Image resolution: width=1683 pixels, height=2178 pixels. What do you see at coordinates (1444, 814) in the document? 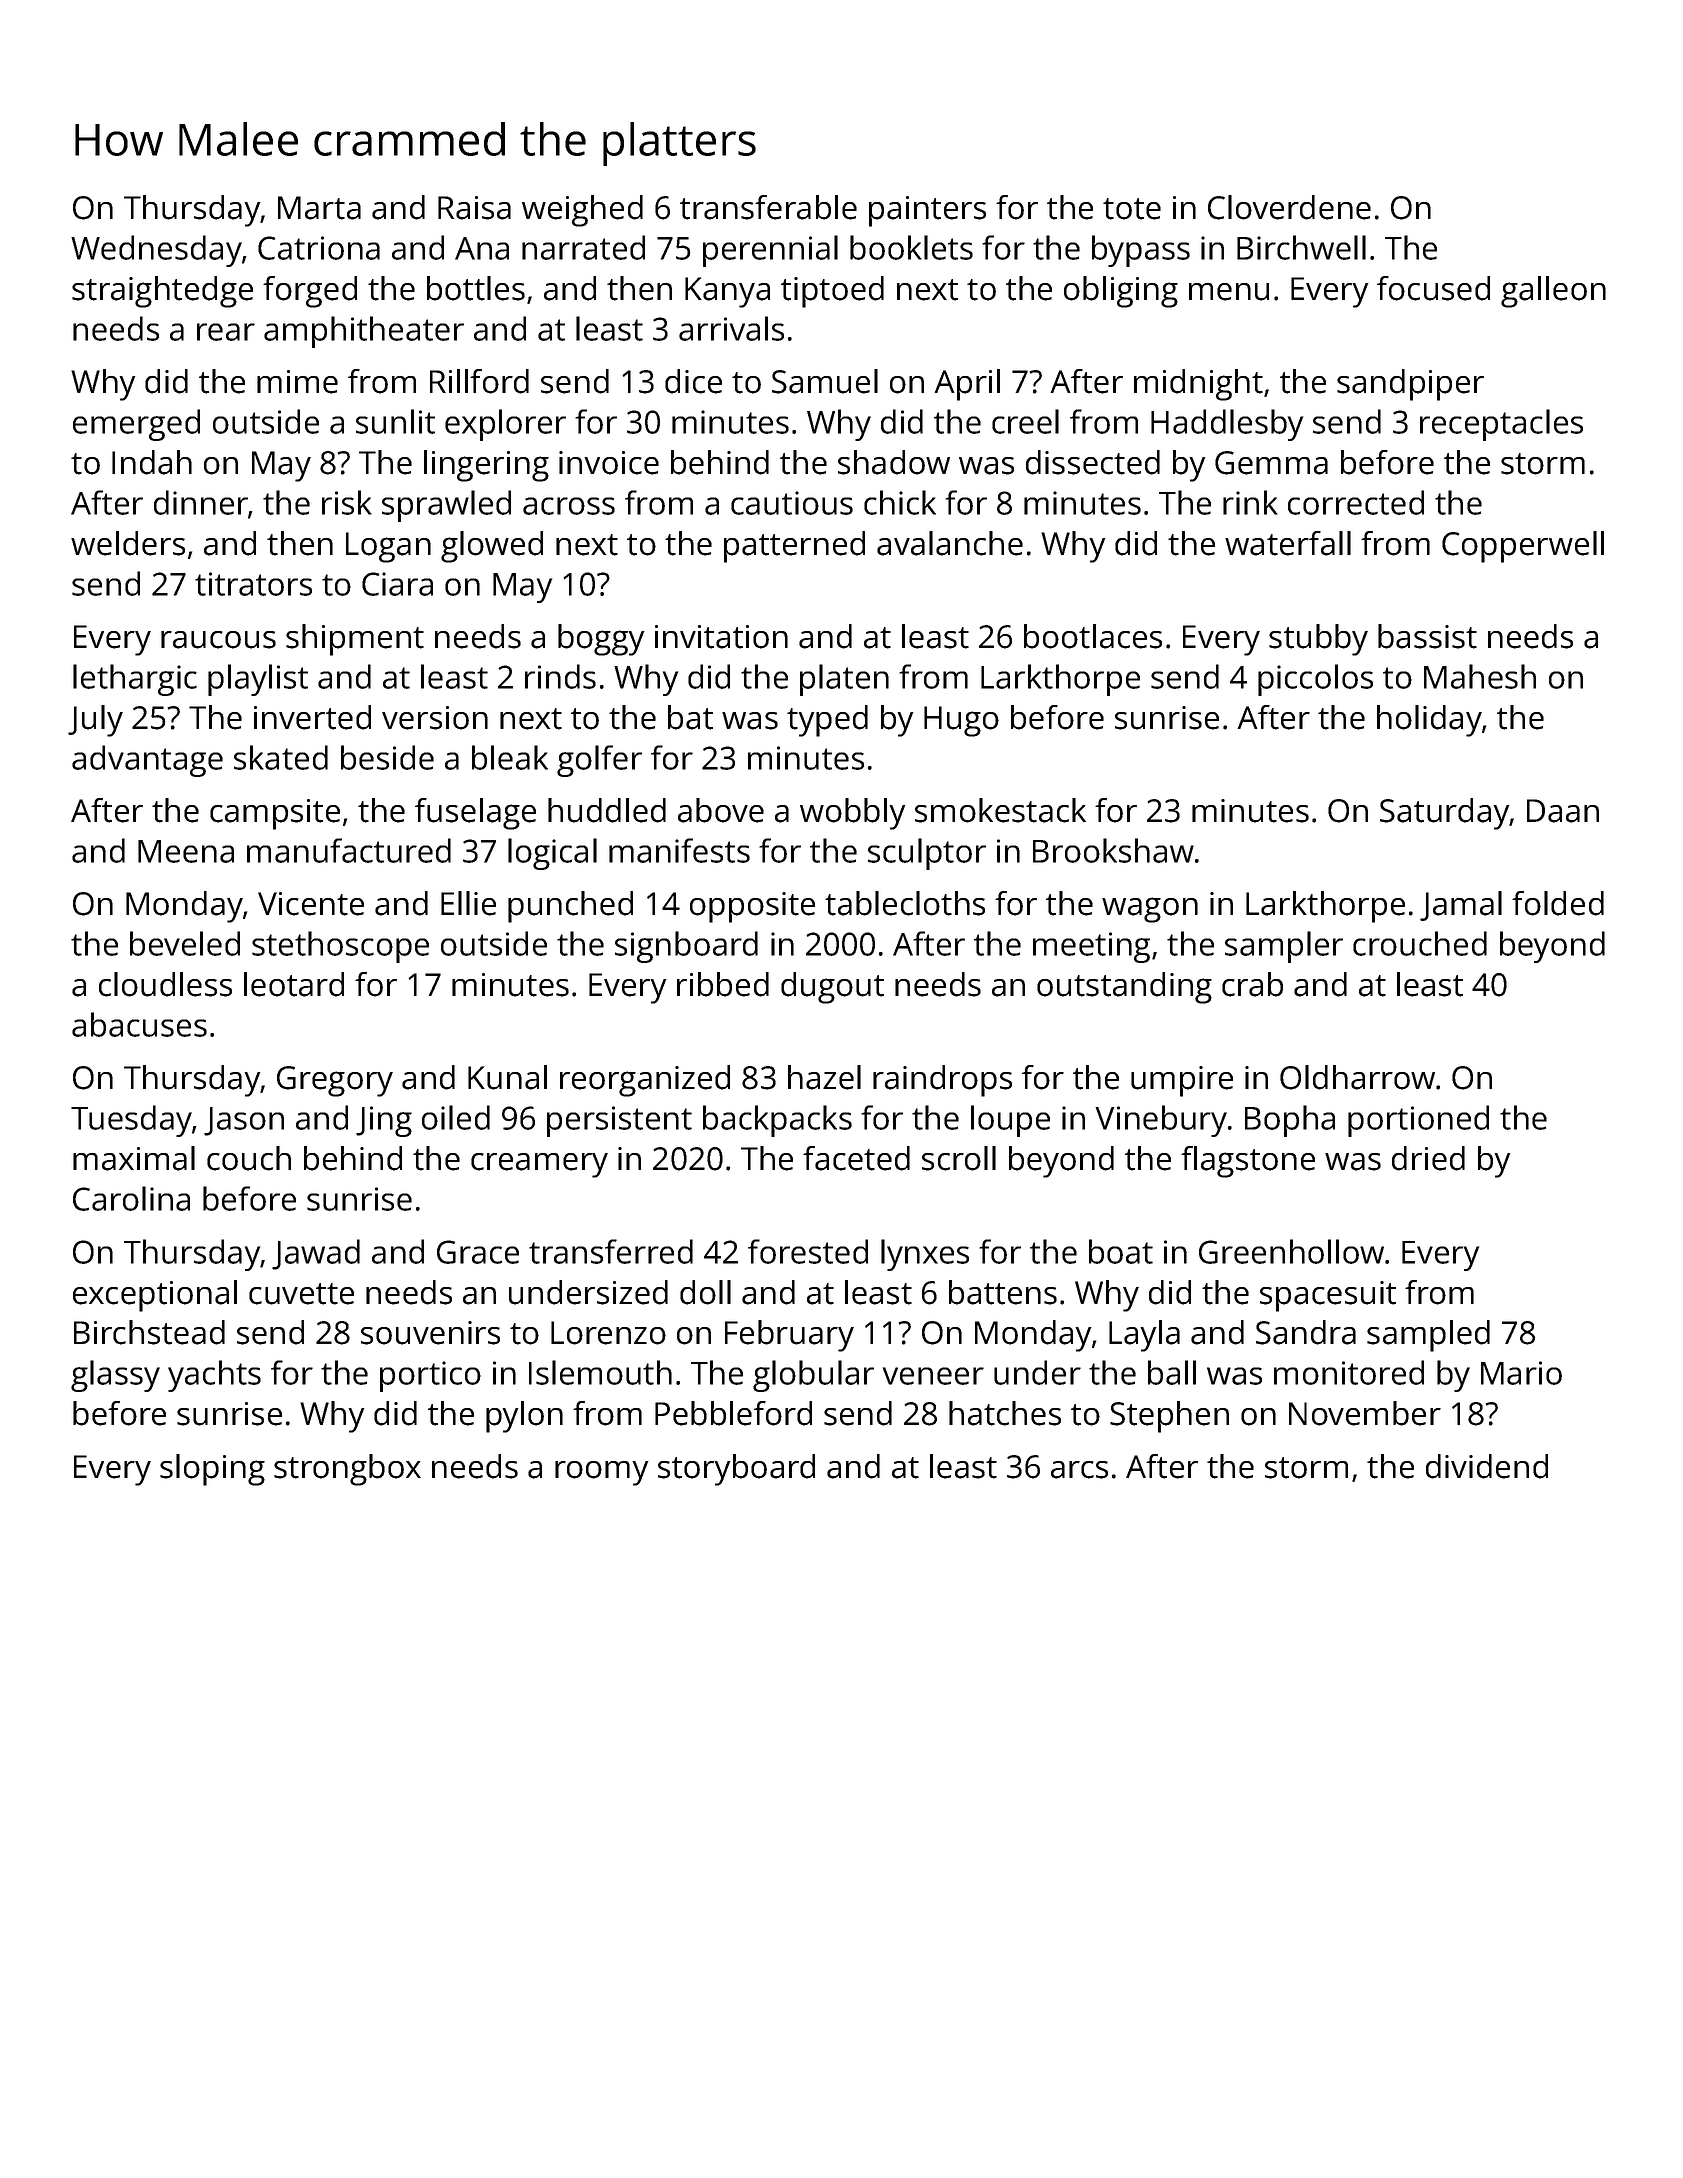
I see `Saturday` at bounding box center [1444, 814].
